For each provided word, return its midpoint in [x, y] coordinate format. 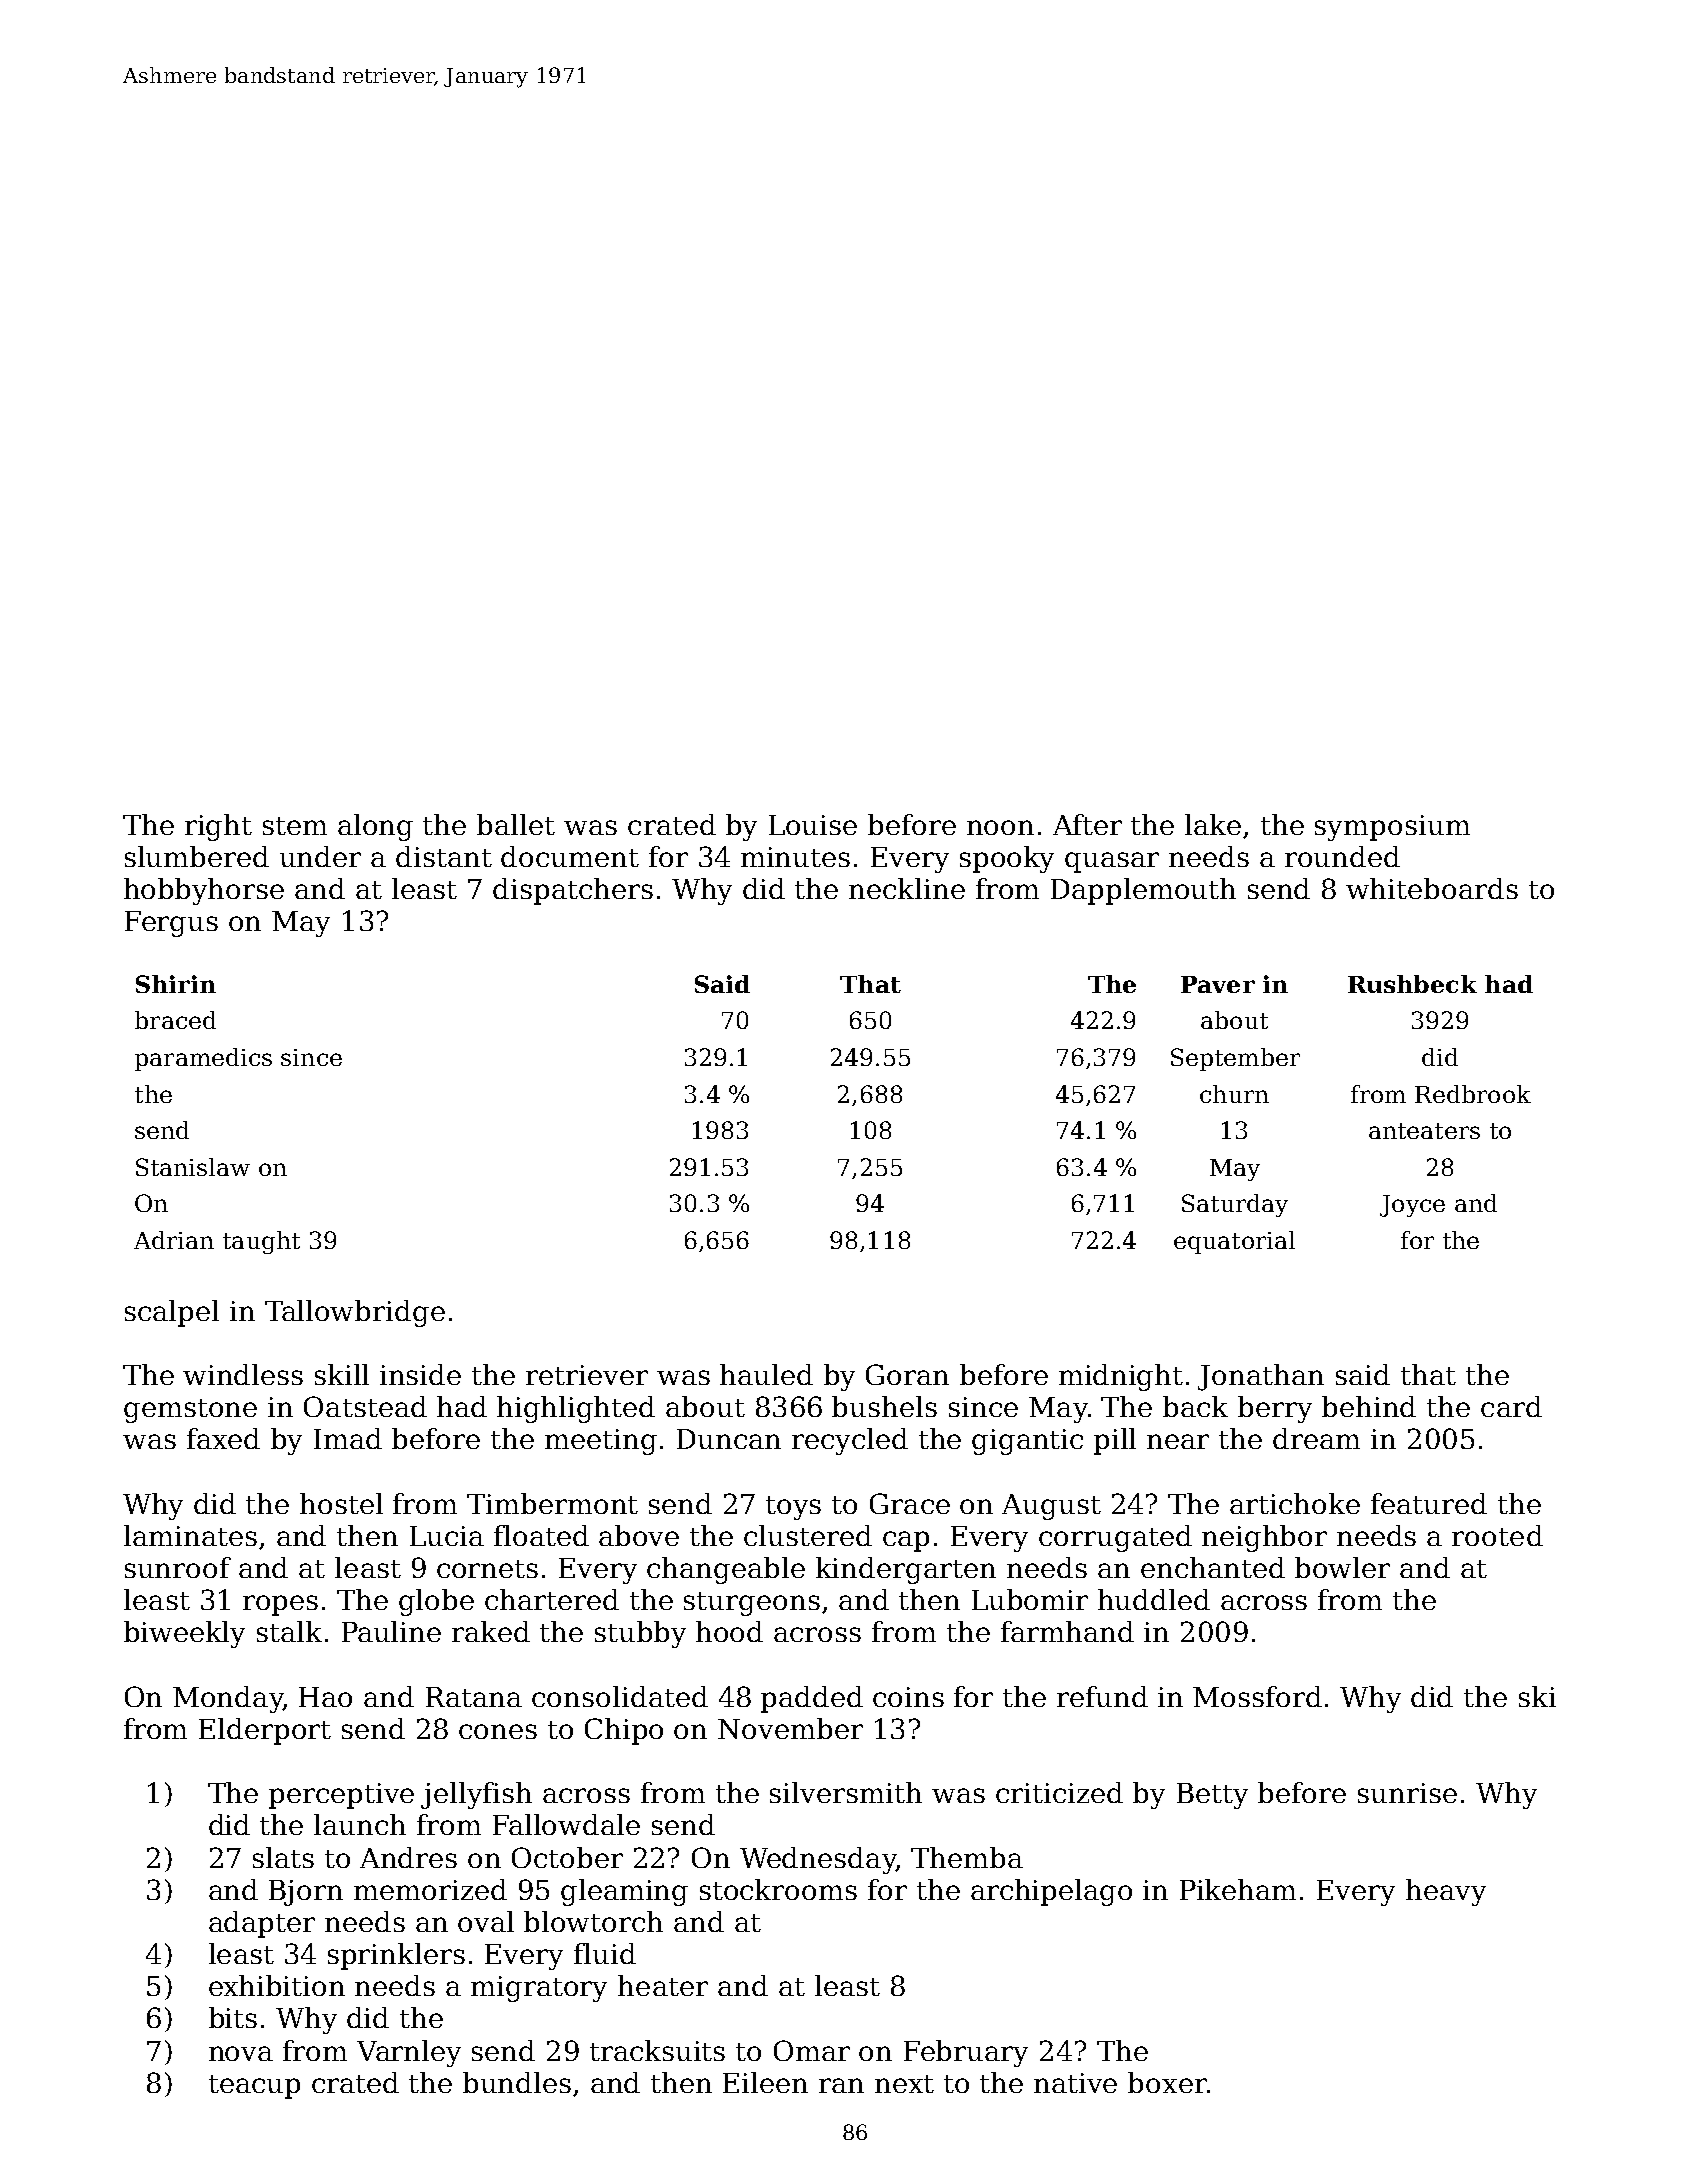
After [1087, 824]
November [790, 1728]
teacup [254, 2087]
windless [243, 1374]
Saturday [1235, 1205]
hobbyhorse [204, 891]
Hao [325, 1697]
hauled [766, 1374]
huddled [1154, 1599]
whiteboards [1432, 888]
